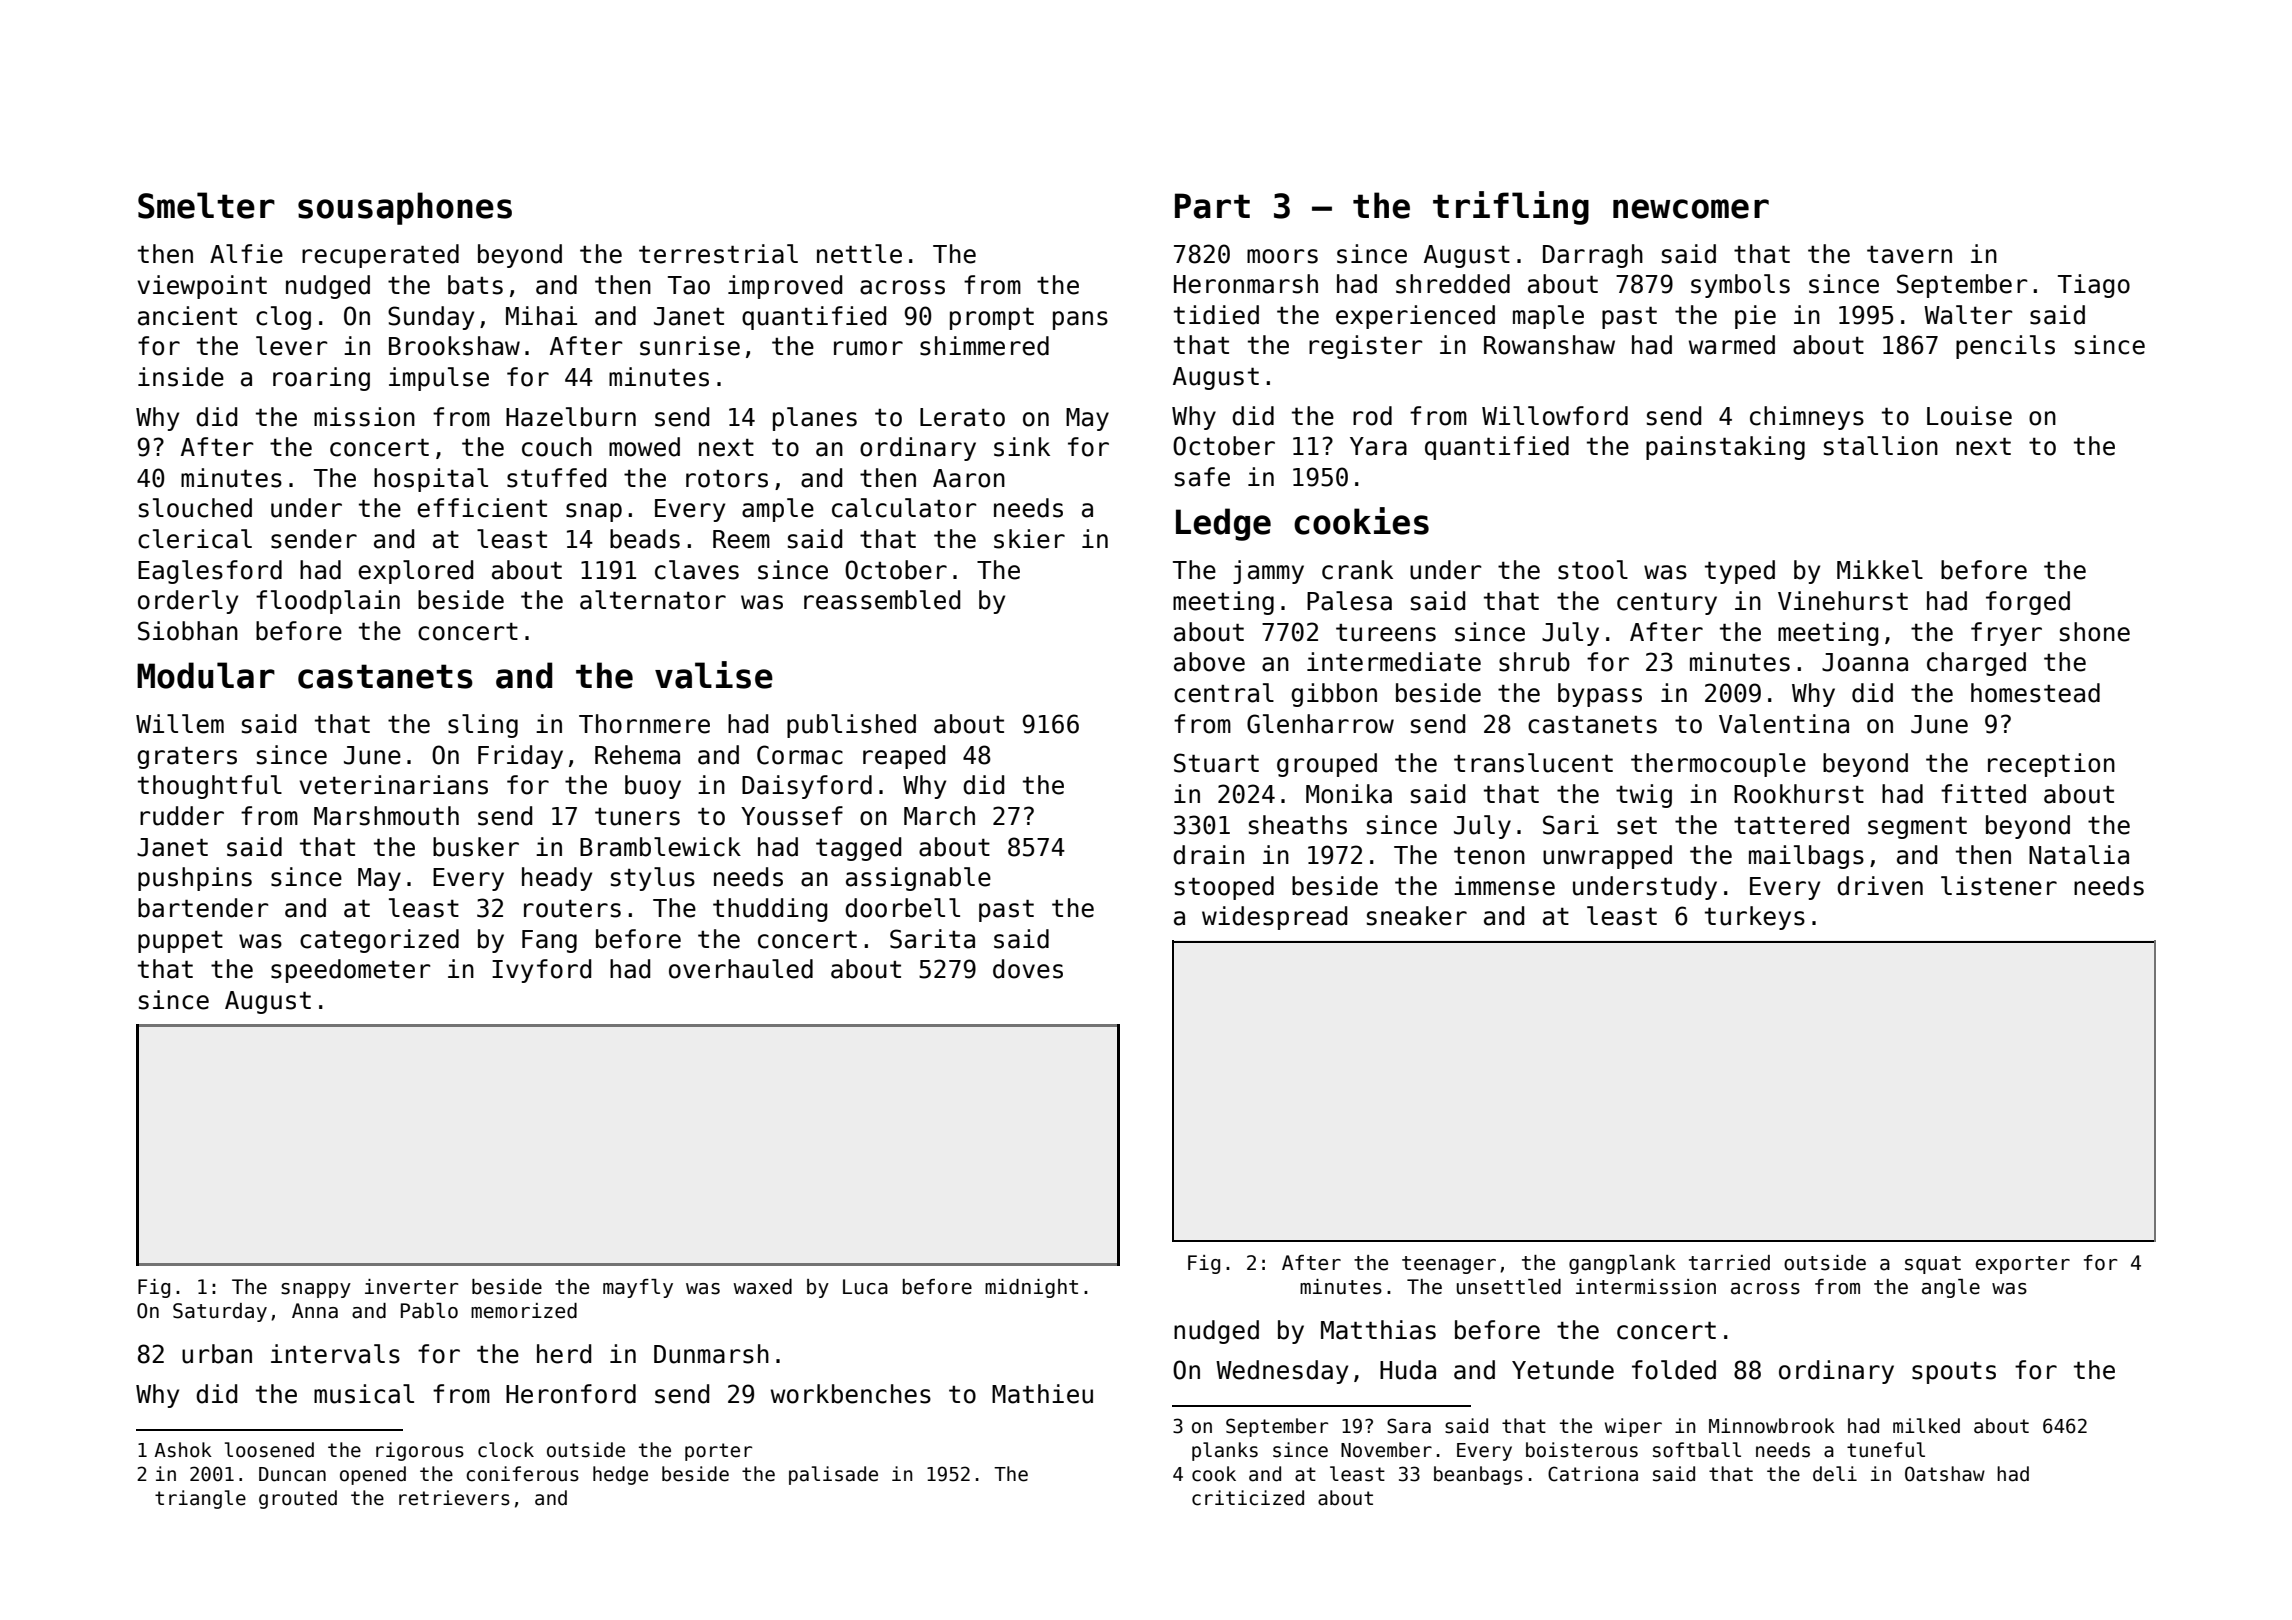  What do you see at coordinates (1969, 416) in the page?
I see `Louise` at bounding box center [1969, 416].
